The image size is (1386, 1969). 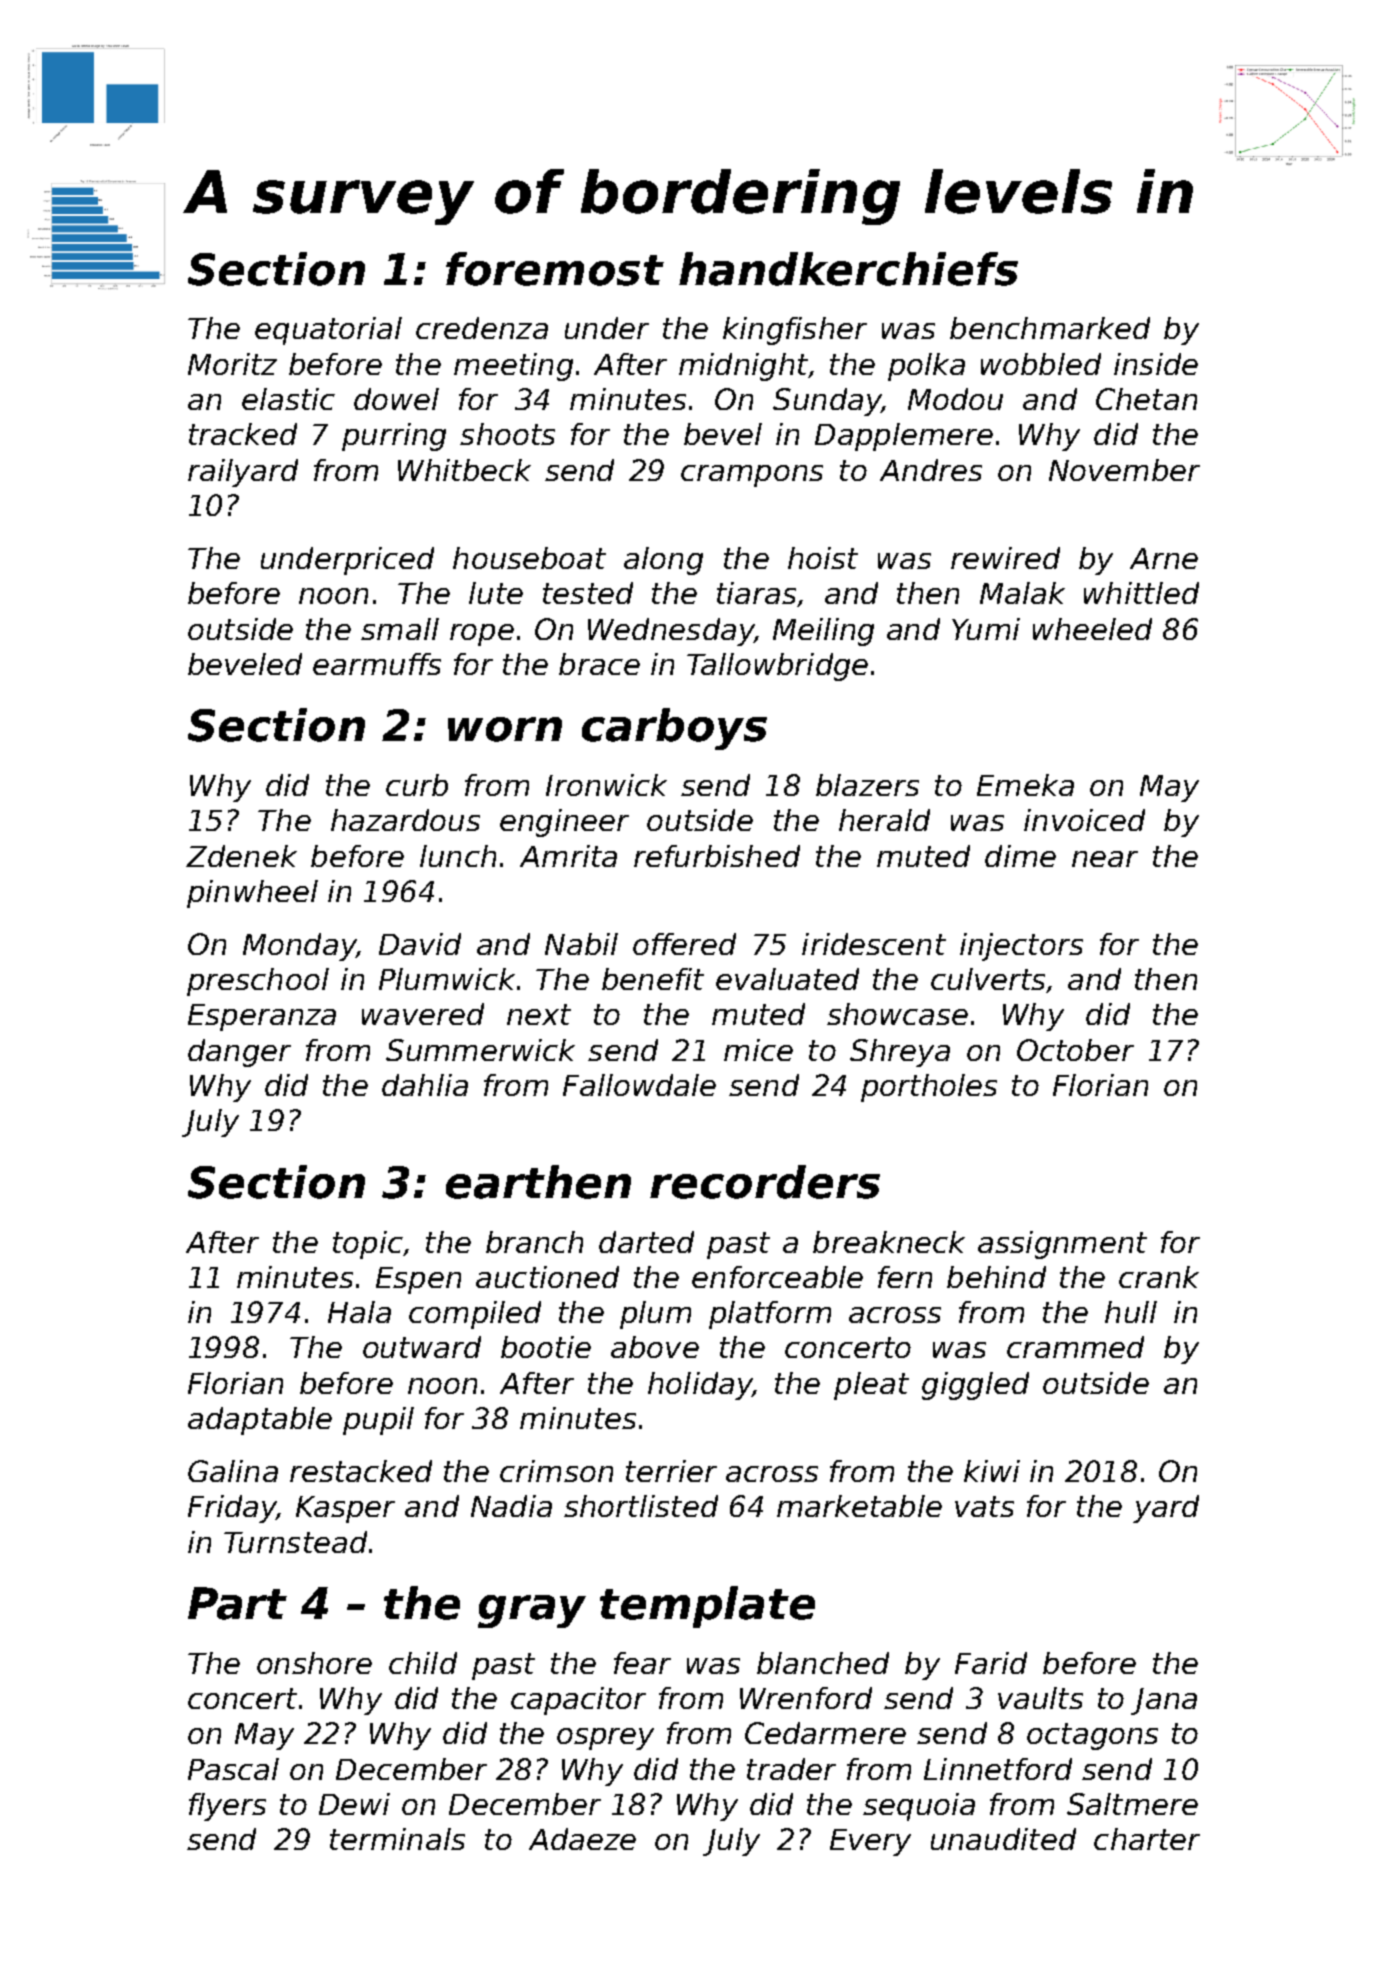 What do you see at coordinates (397, 1839) in the document?
I see `terminals` at bounding box center [397, 1839].
